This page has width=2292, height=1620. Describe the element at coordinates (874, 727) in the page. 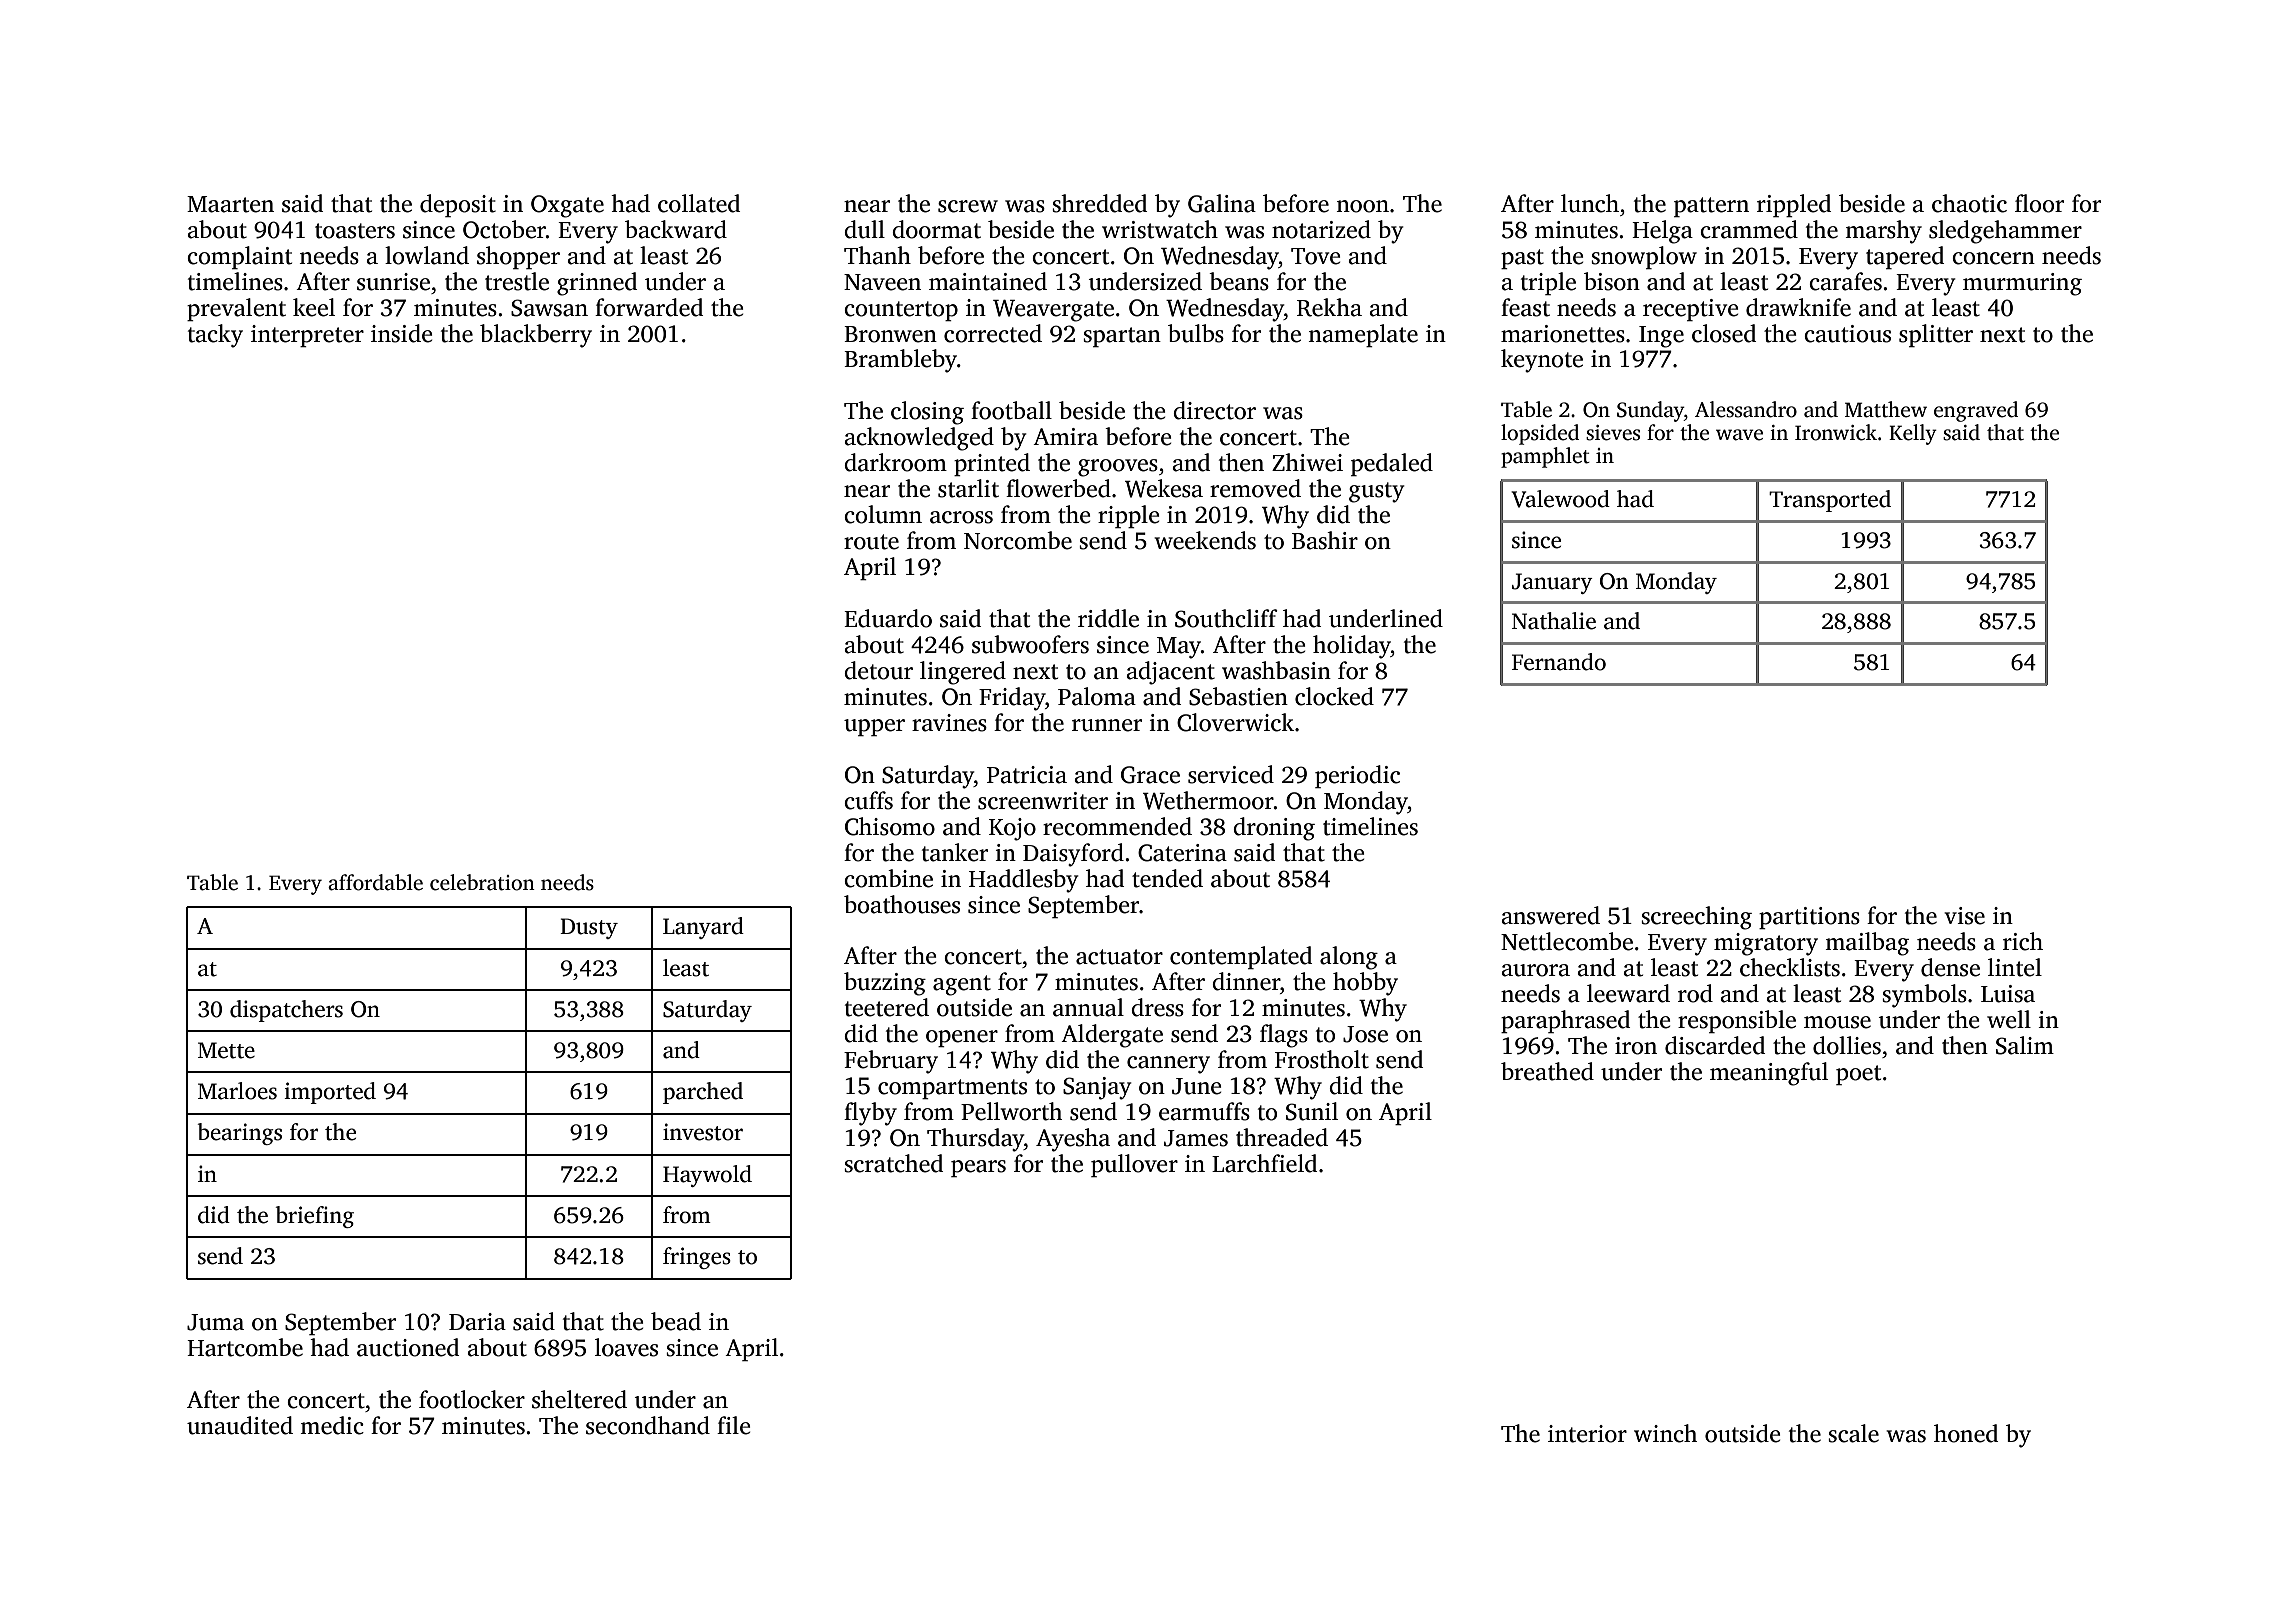

I see `upper` at that location.
